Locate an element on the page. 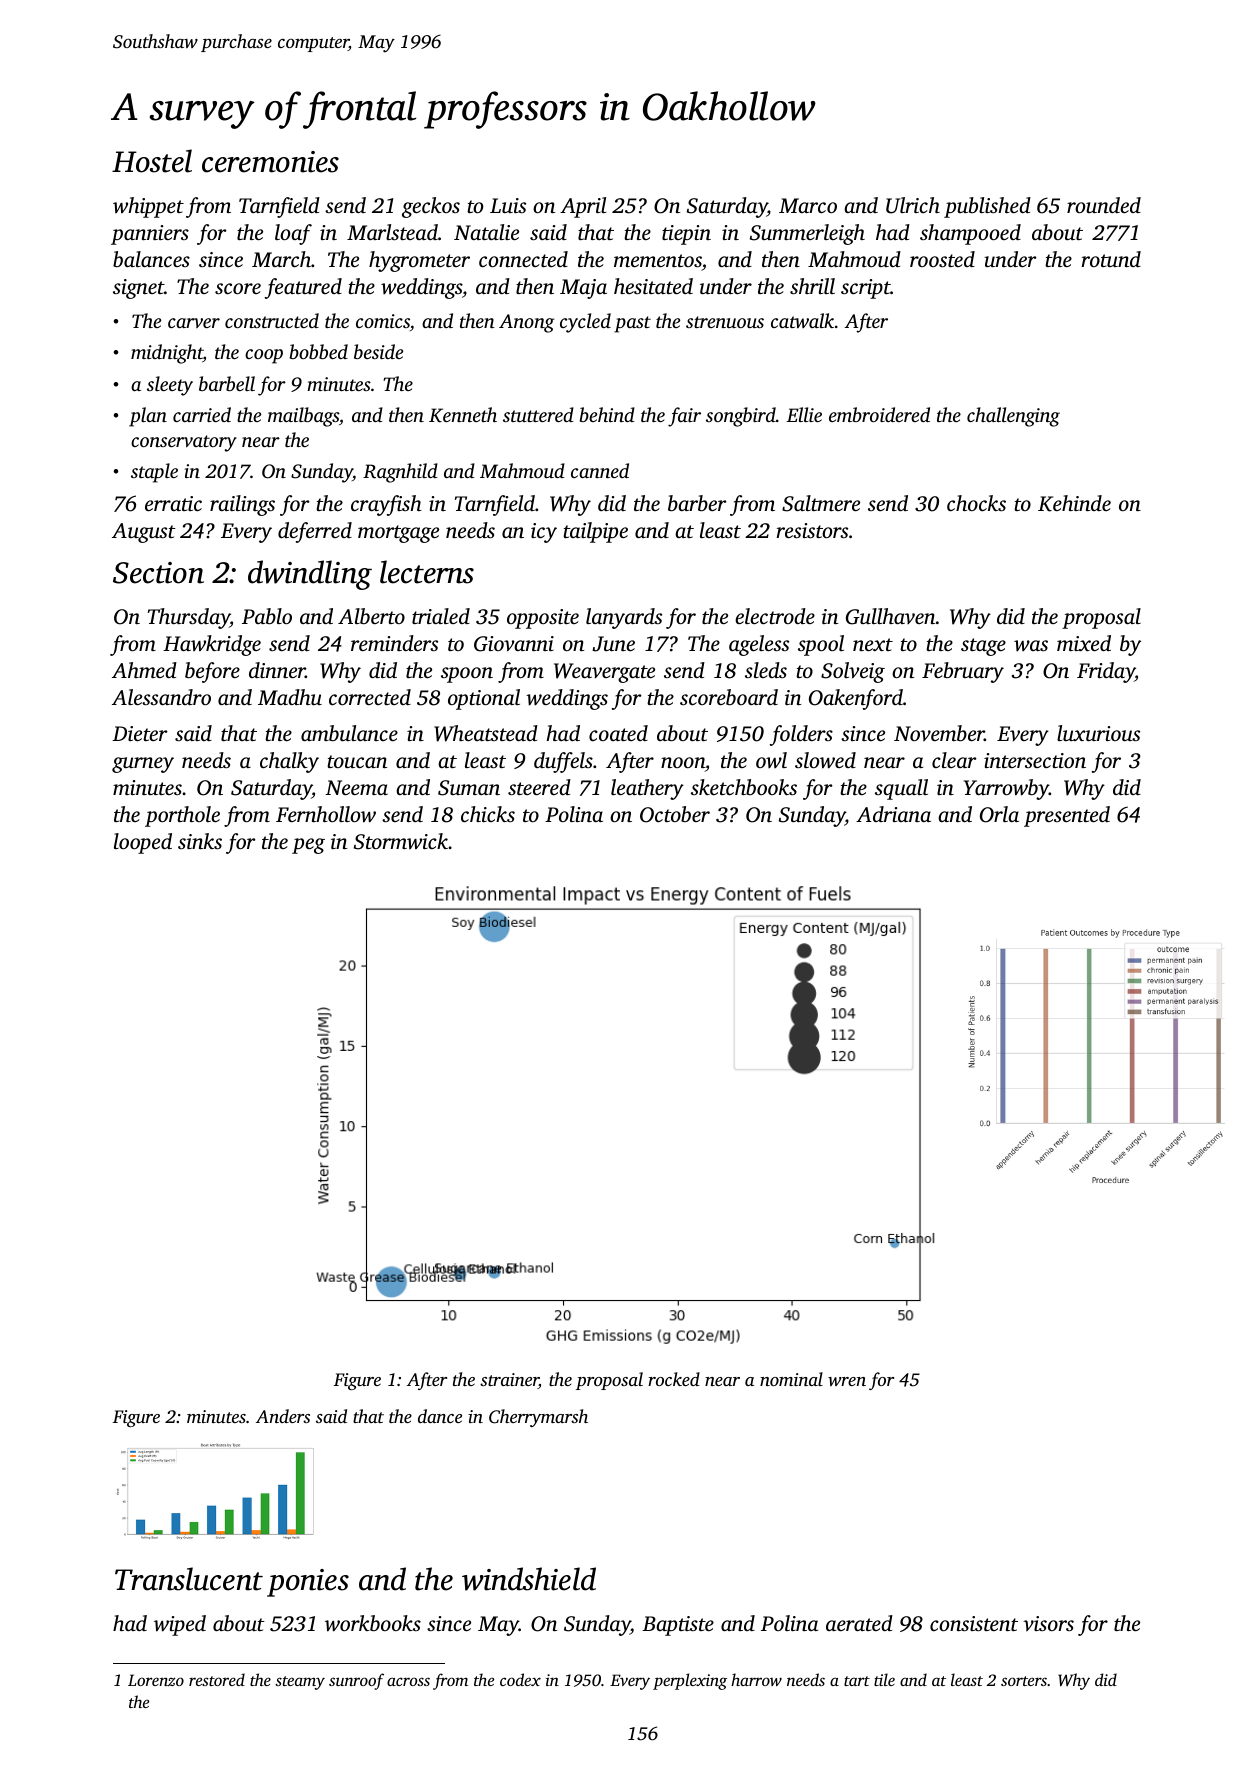  erratic is located at coordinates (173, 503).
